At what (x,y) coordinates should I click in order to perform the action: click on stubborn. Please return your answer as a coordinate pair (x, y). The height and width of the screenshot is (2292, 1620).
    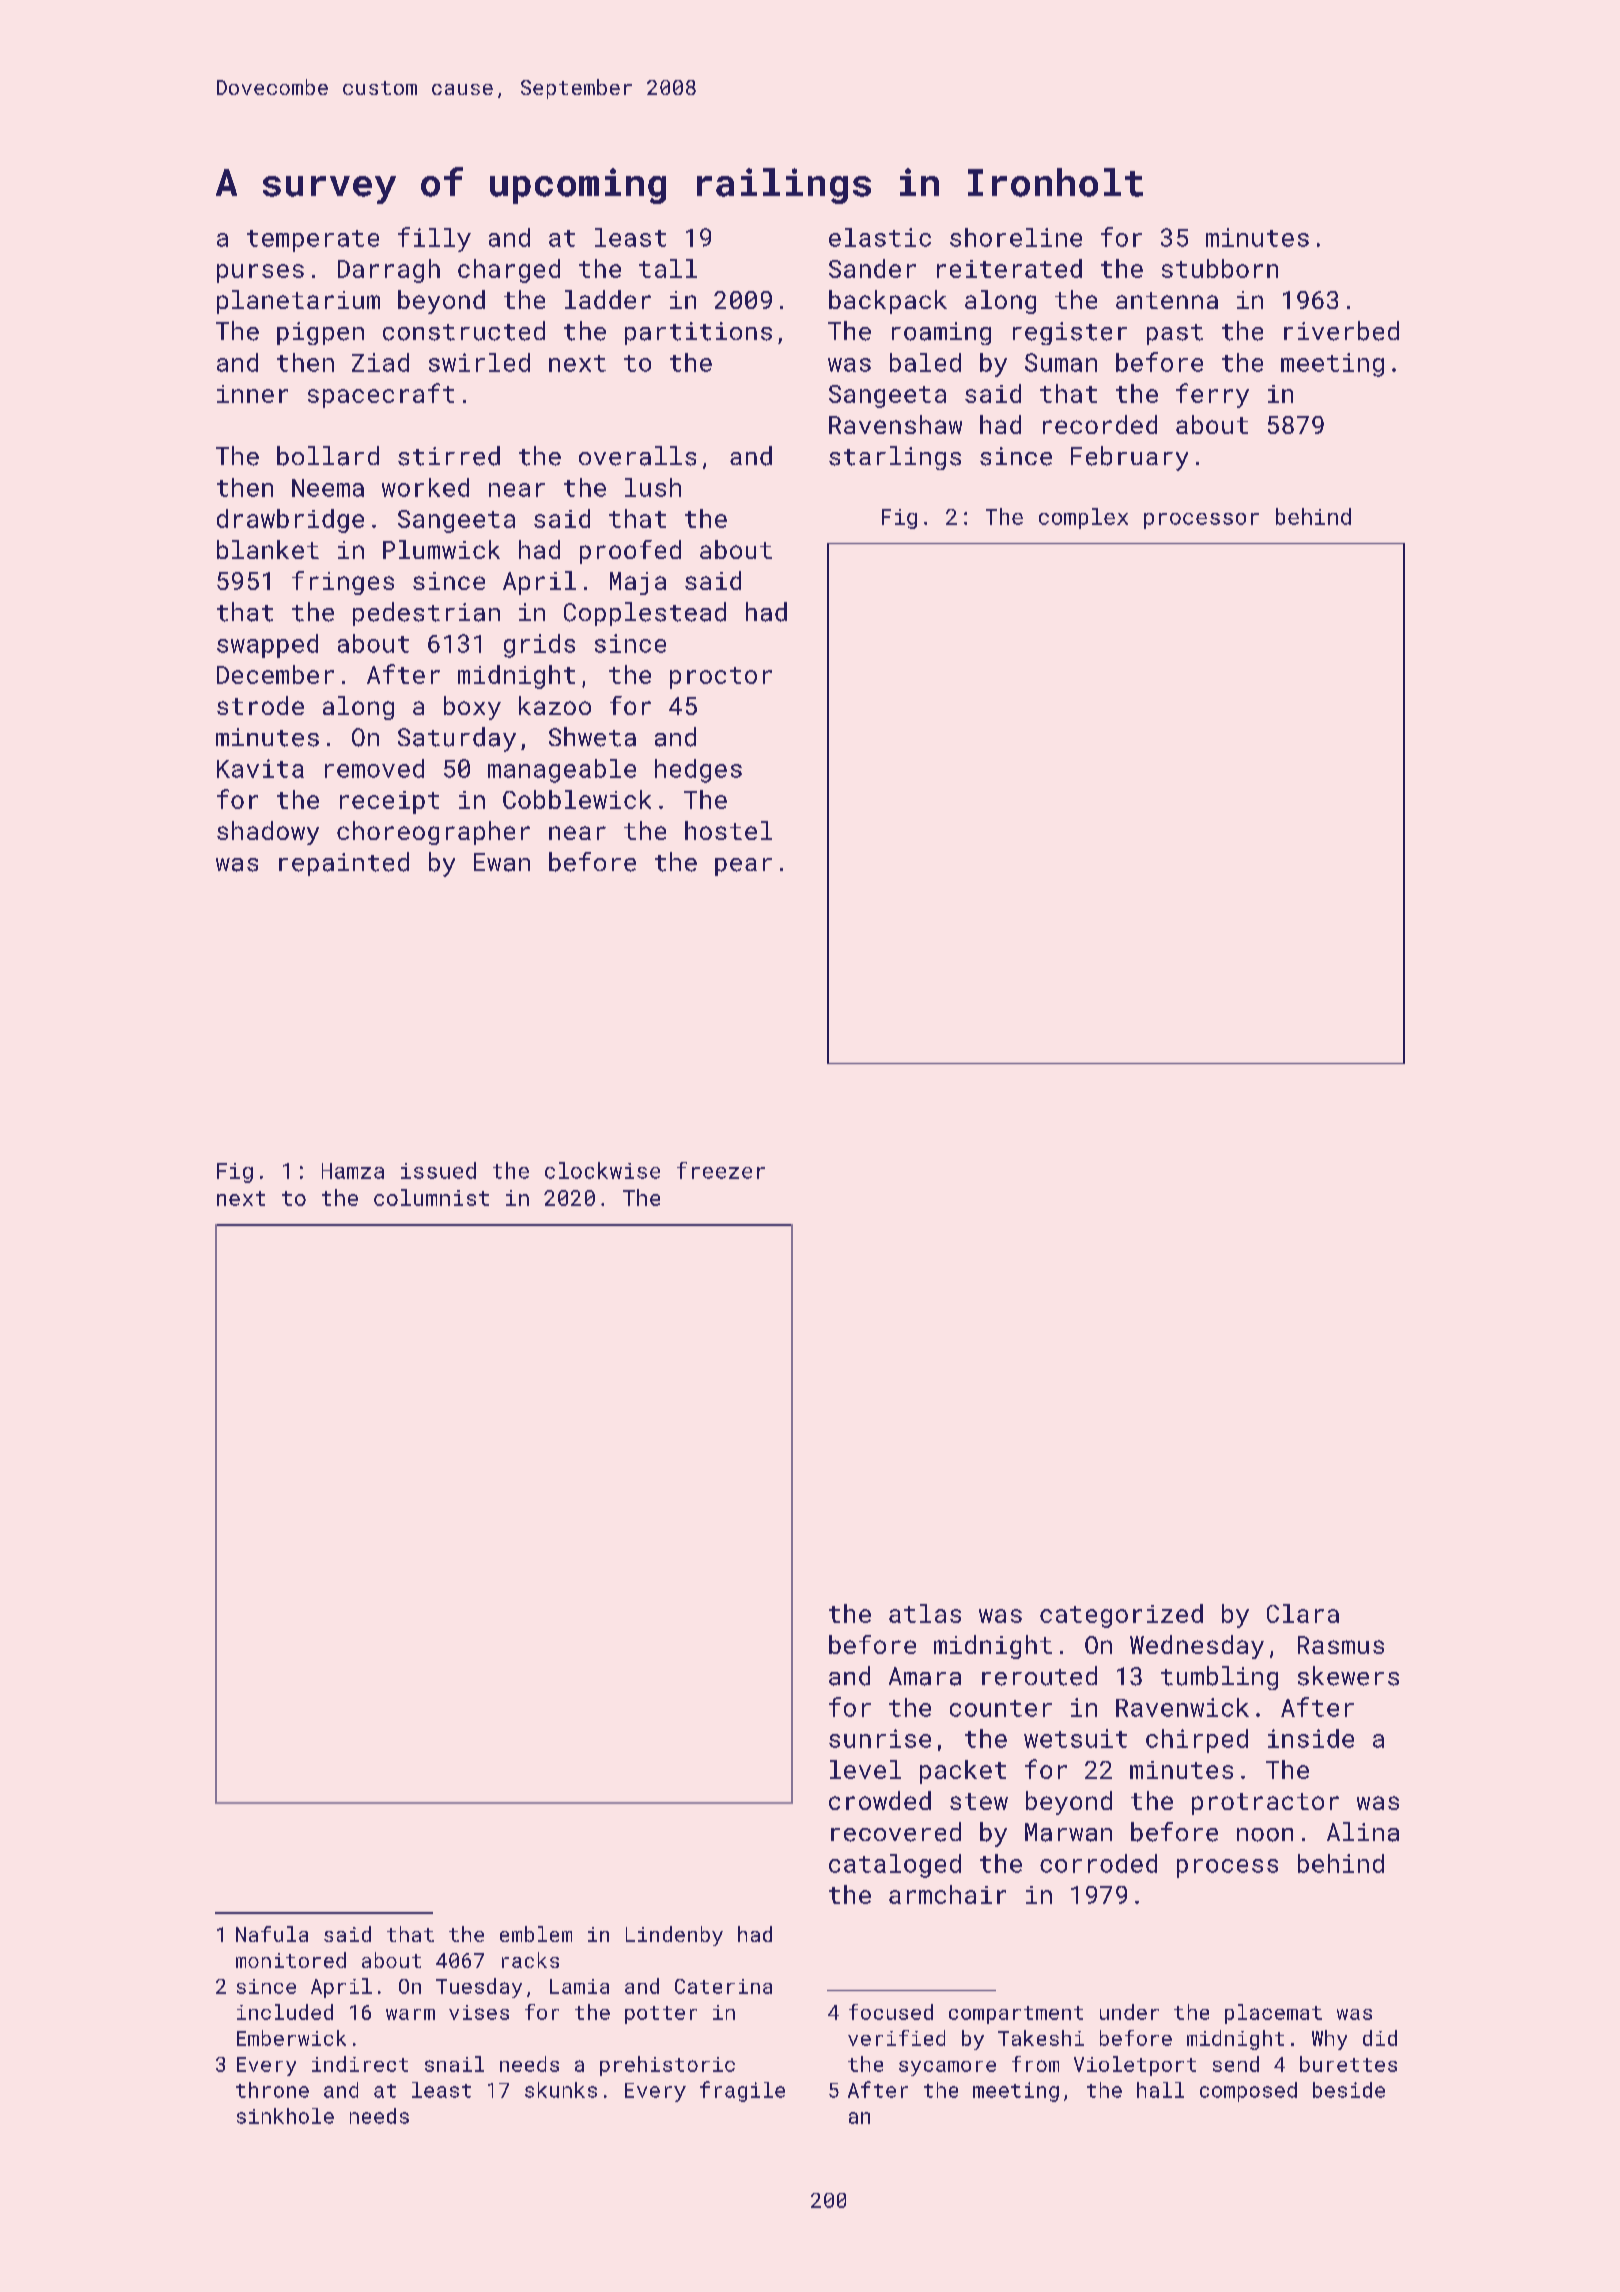
    Looking at the image, I should click on (1220, 268).
